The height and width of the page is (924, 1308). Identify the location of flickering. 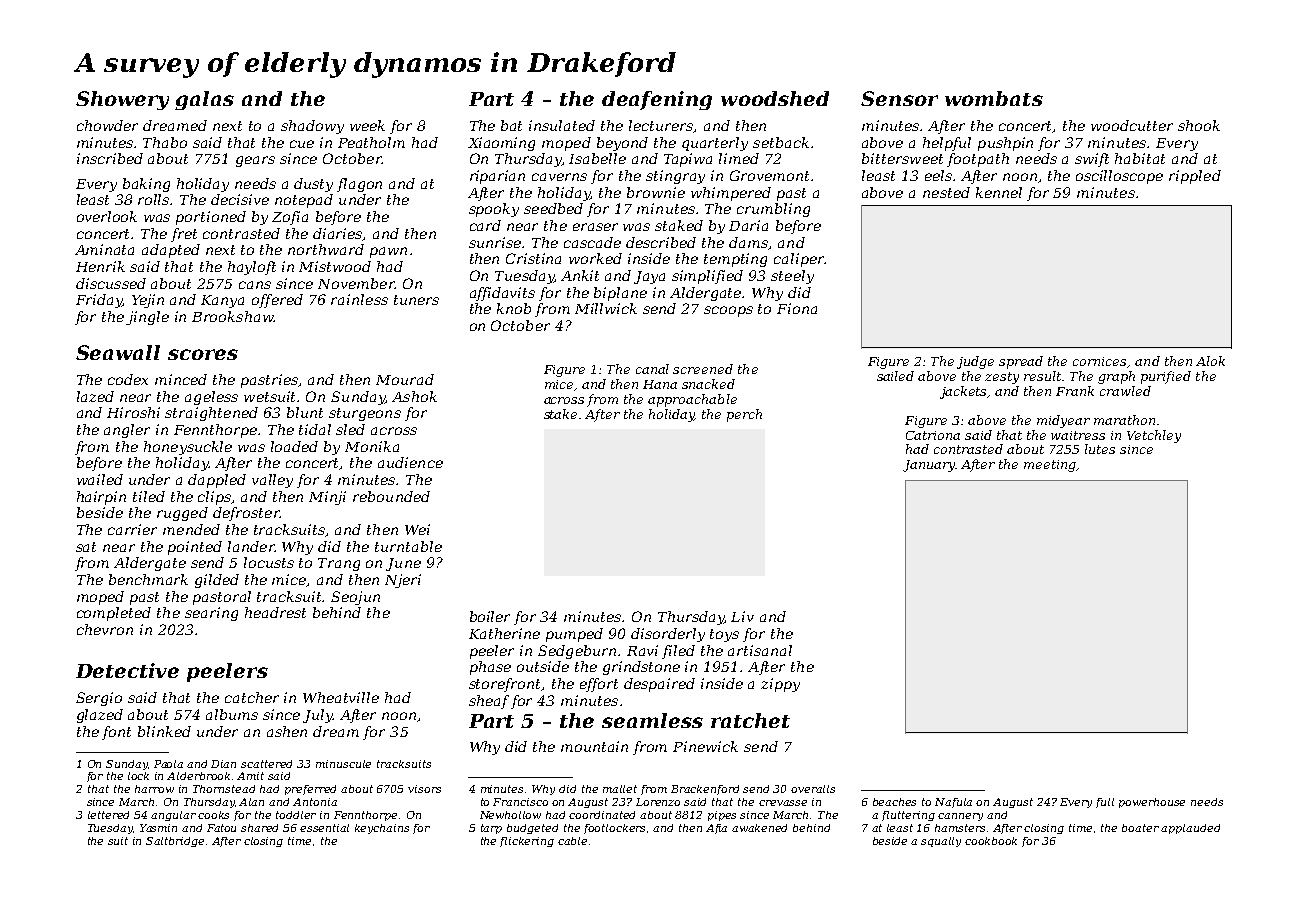
(527, 842).
